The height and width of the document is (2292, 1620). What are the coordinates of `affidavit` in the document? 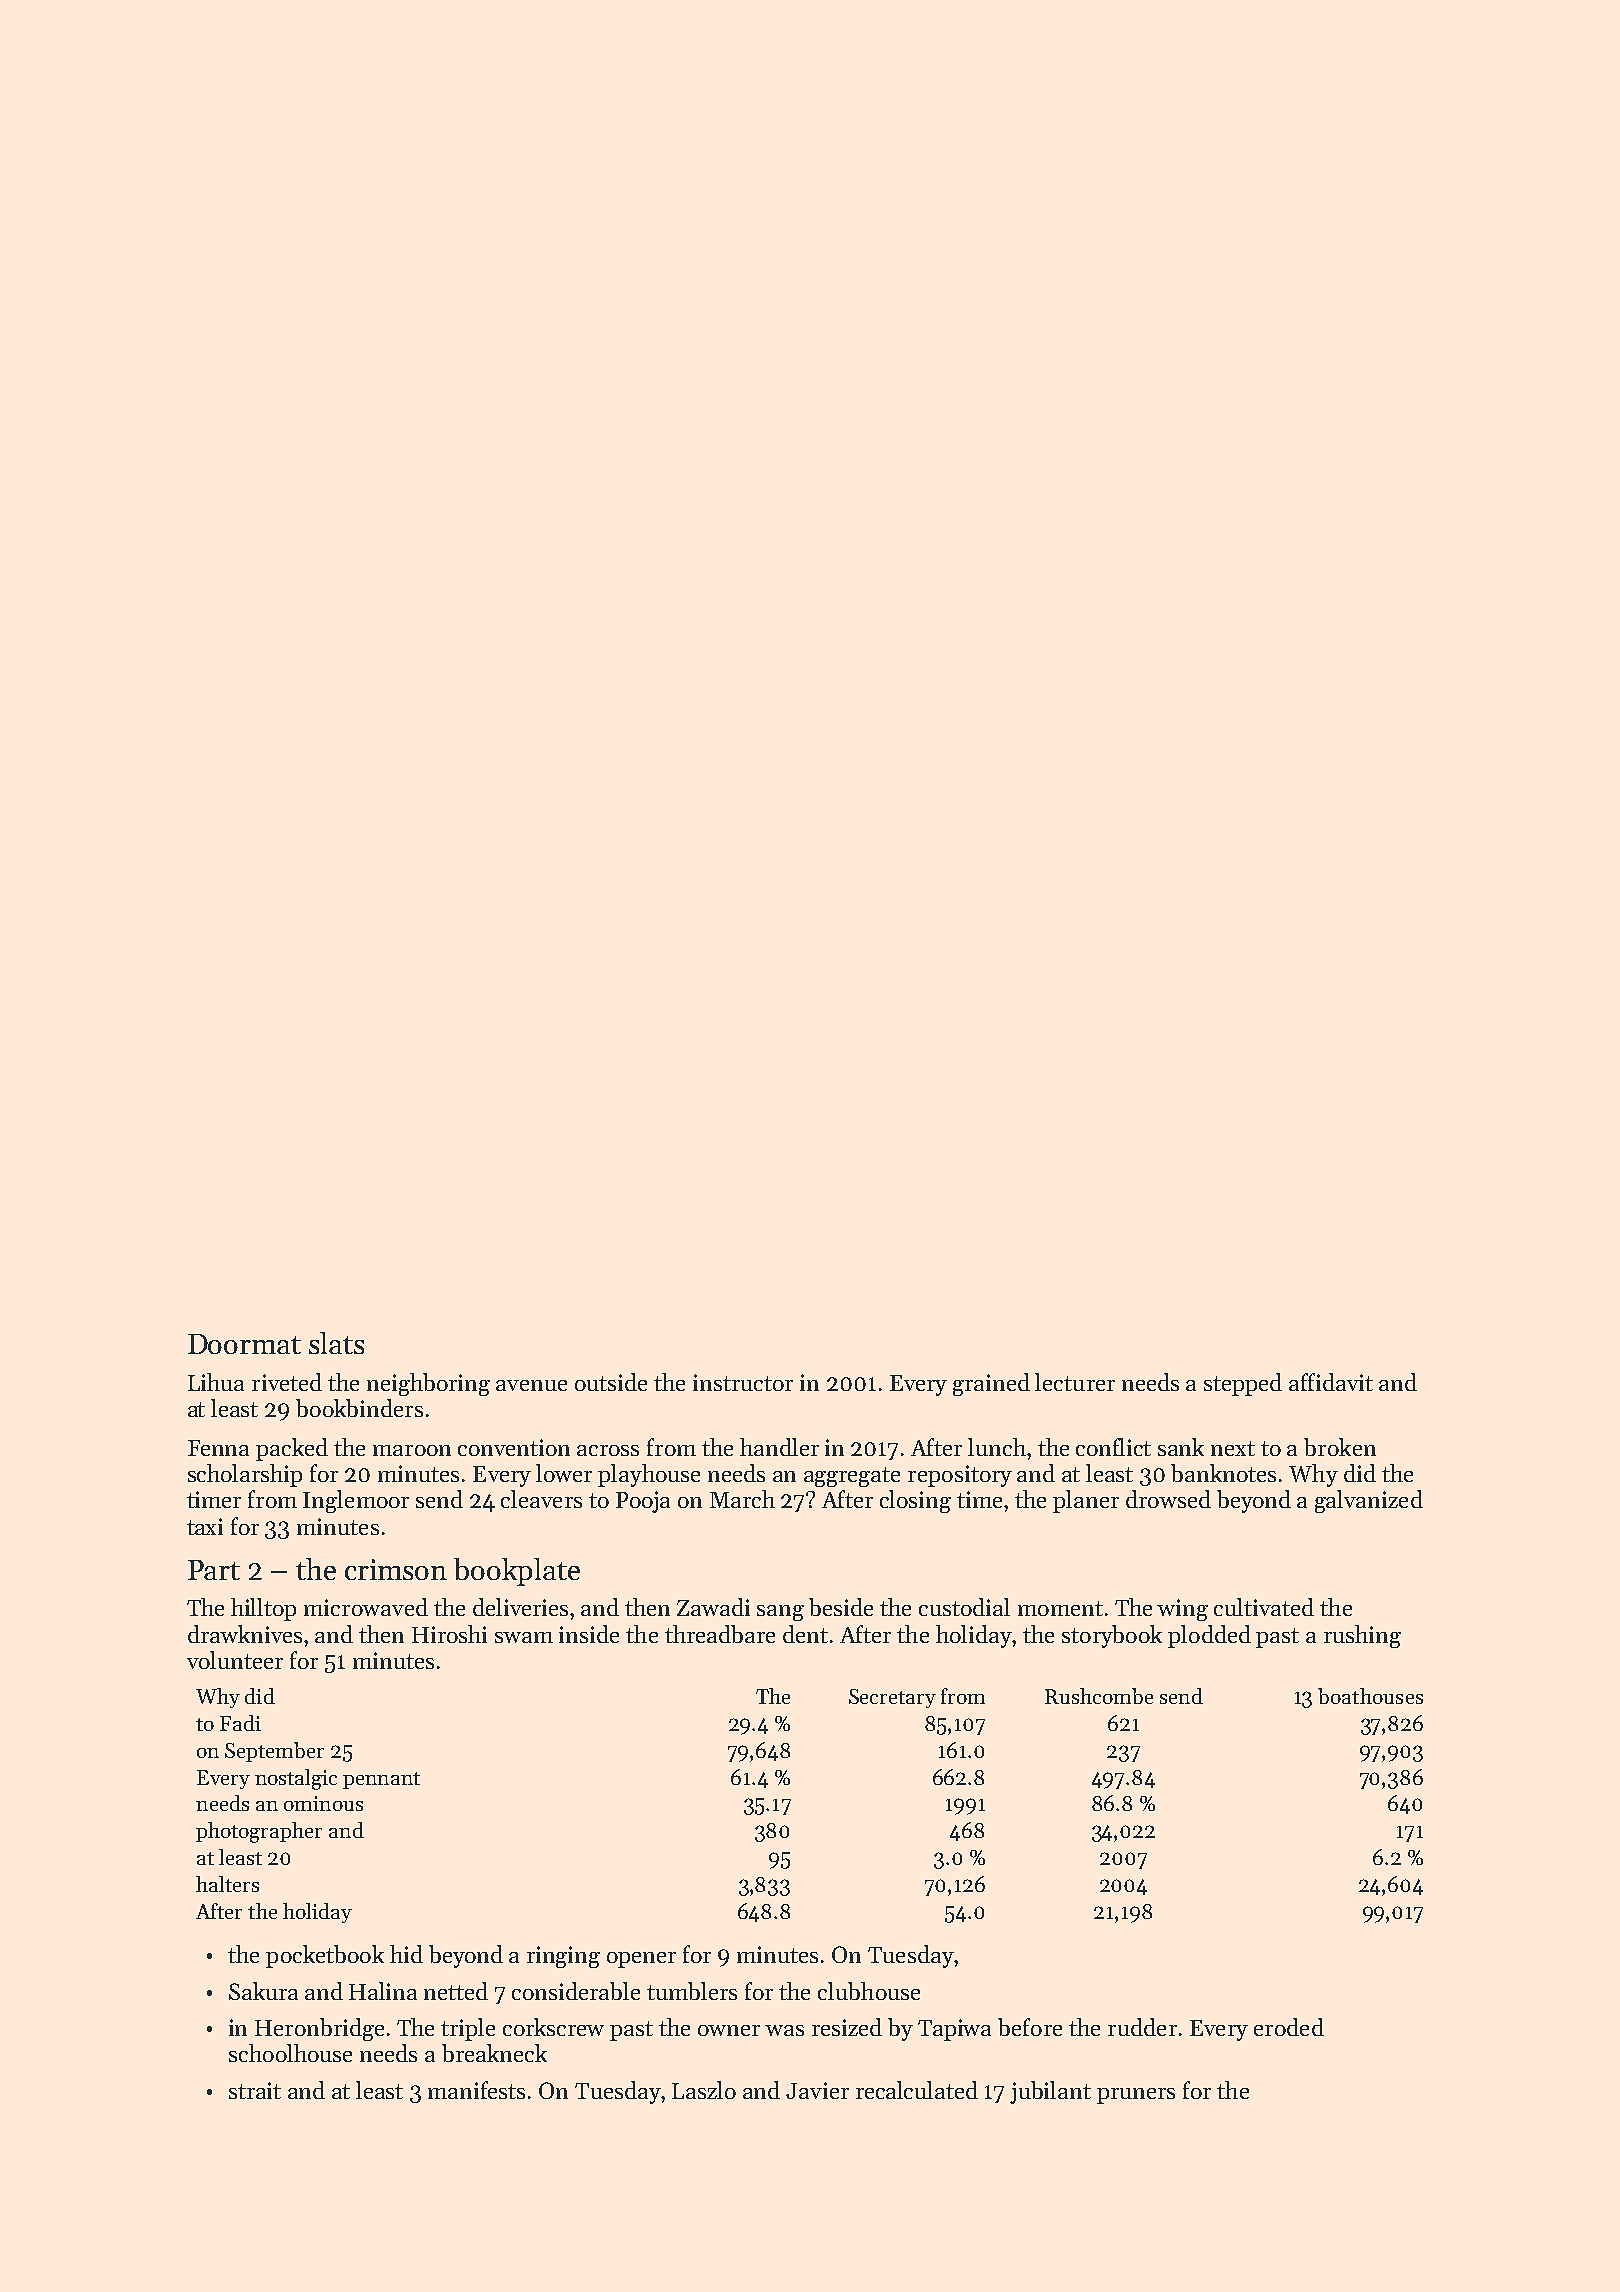 It's located at (1331, 1382).
